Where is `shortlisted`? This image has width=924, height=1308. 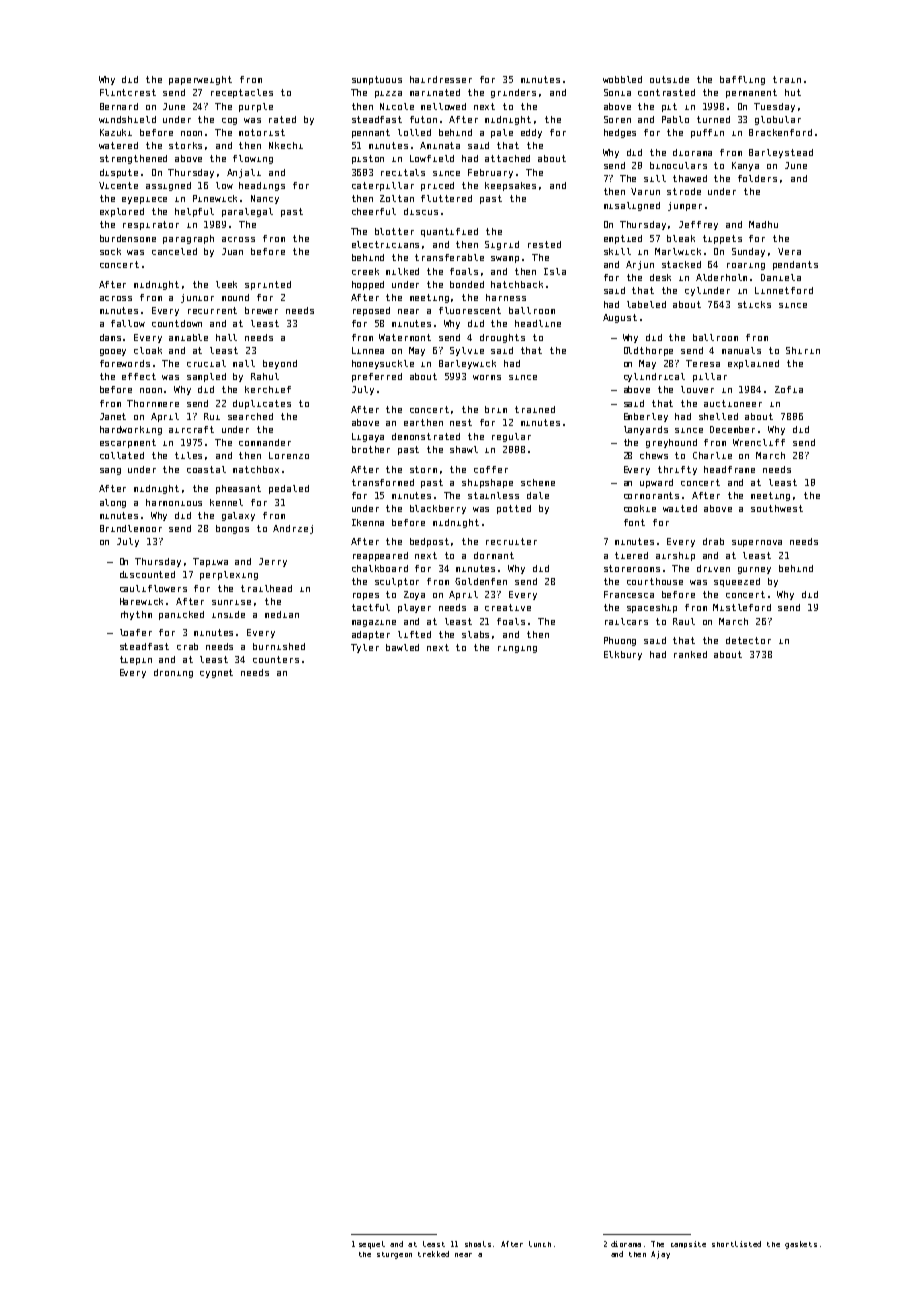 shortlisted is located at coordinates (736, 1244).
